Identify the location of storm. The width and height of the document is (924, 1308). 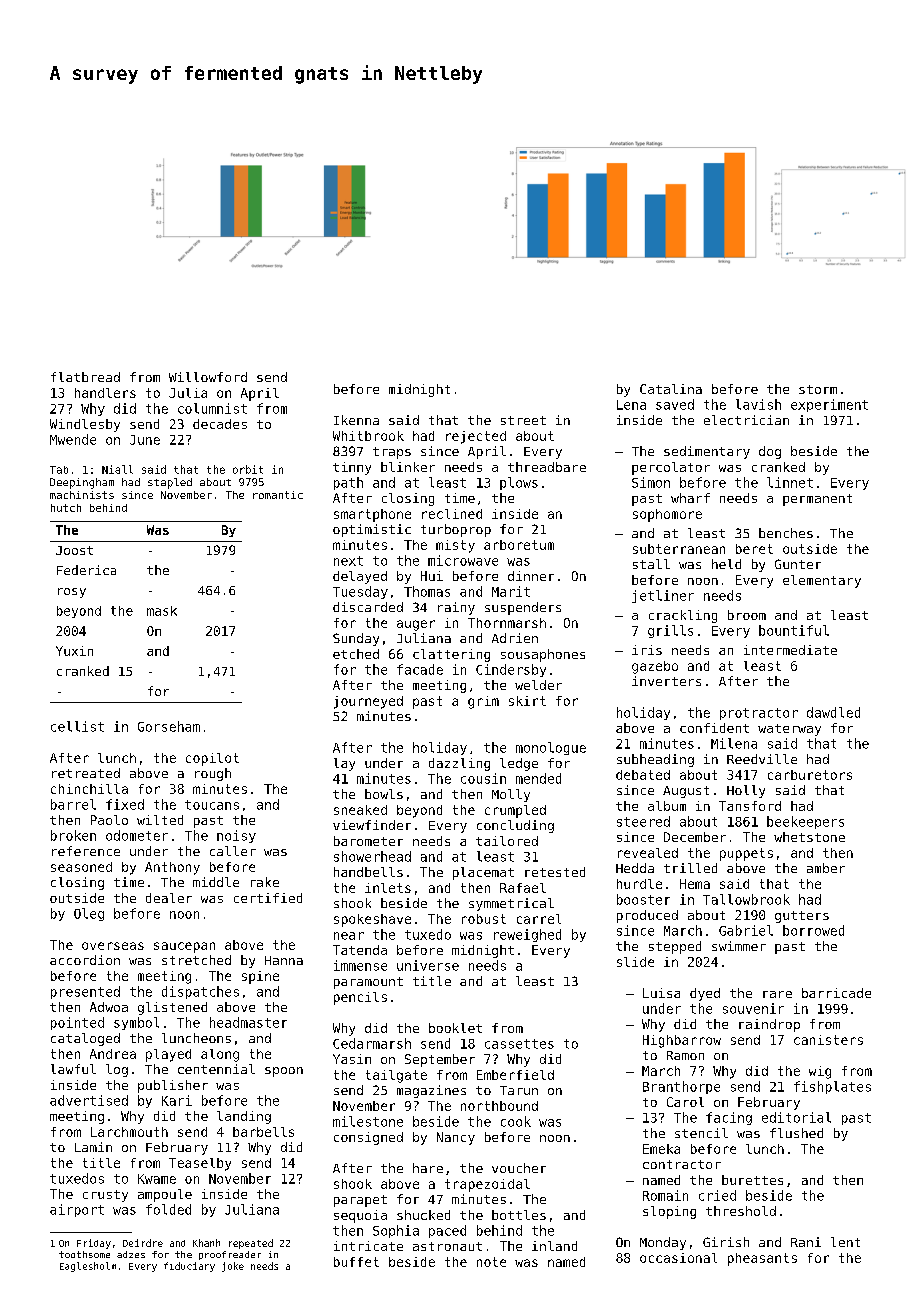
(818, 389).
